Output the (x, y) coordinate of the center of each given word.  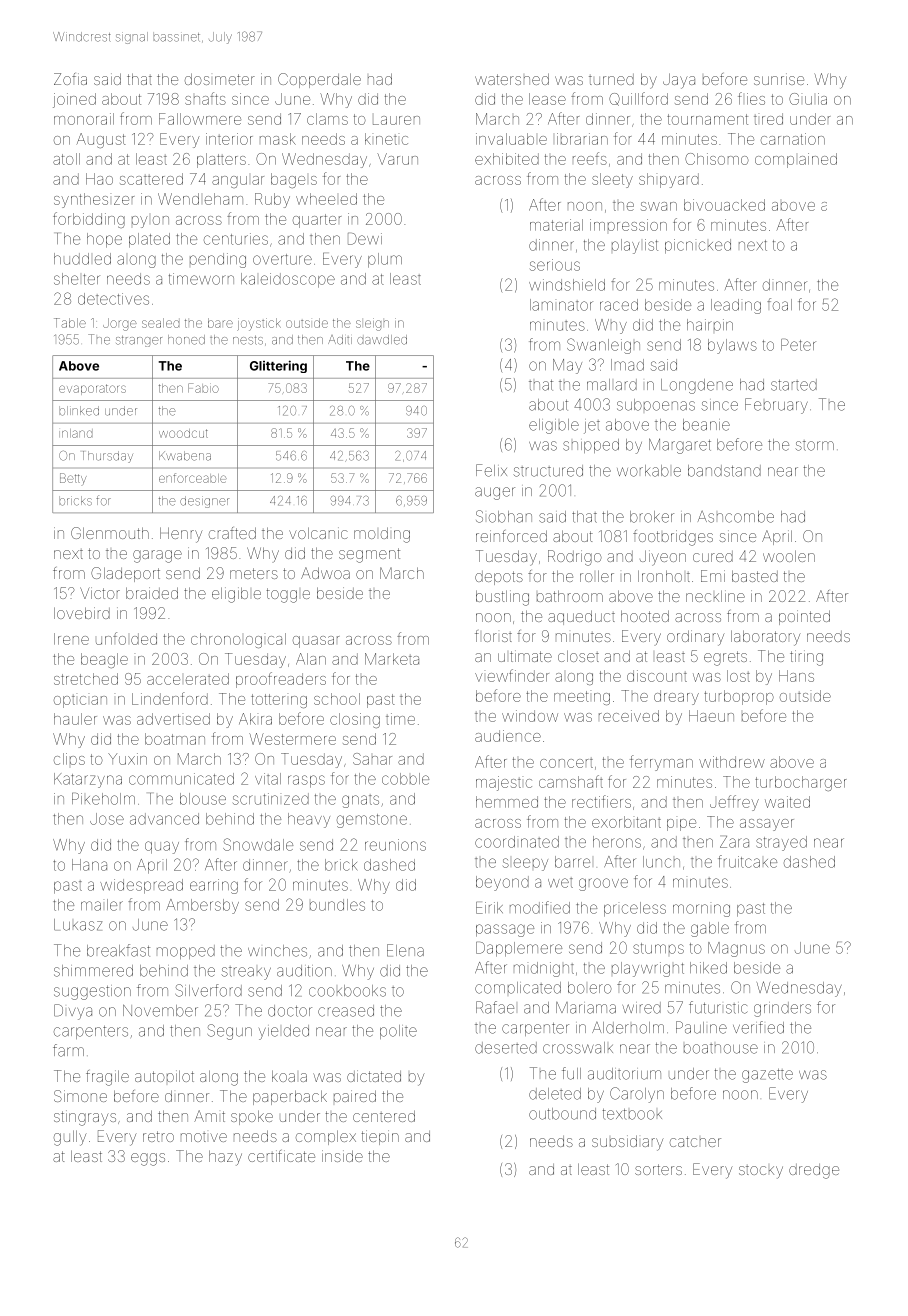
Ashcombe (736, 517)
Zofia (70, 79)
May (567, 366)
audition (304, 971)
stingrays (85, 1118)
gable (710, 929)
